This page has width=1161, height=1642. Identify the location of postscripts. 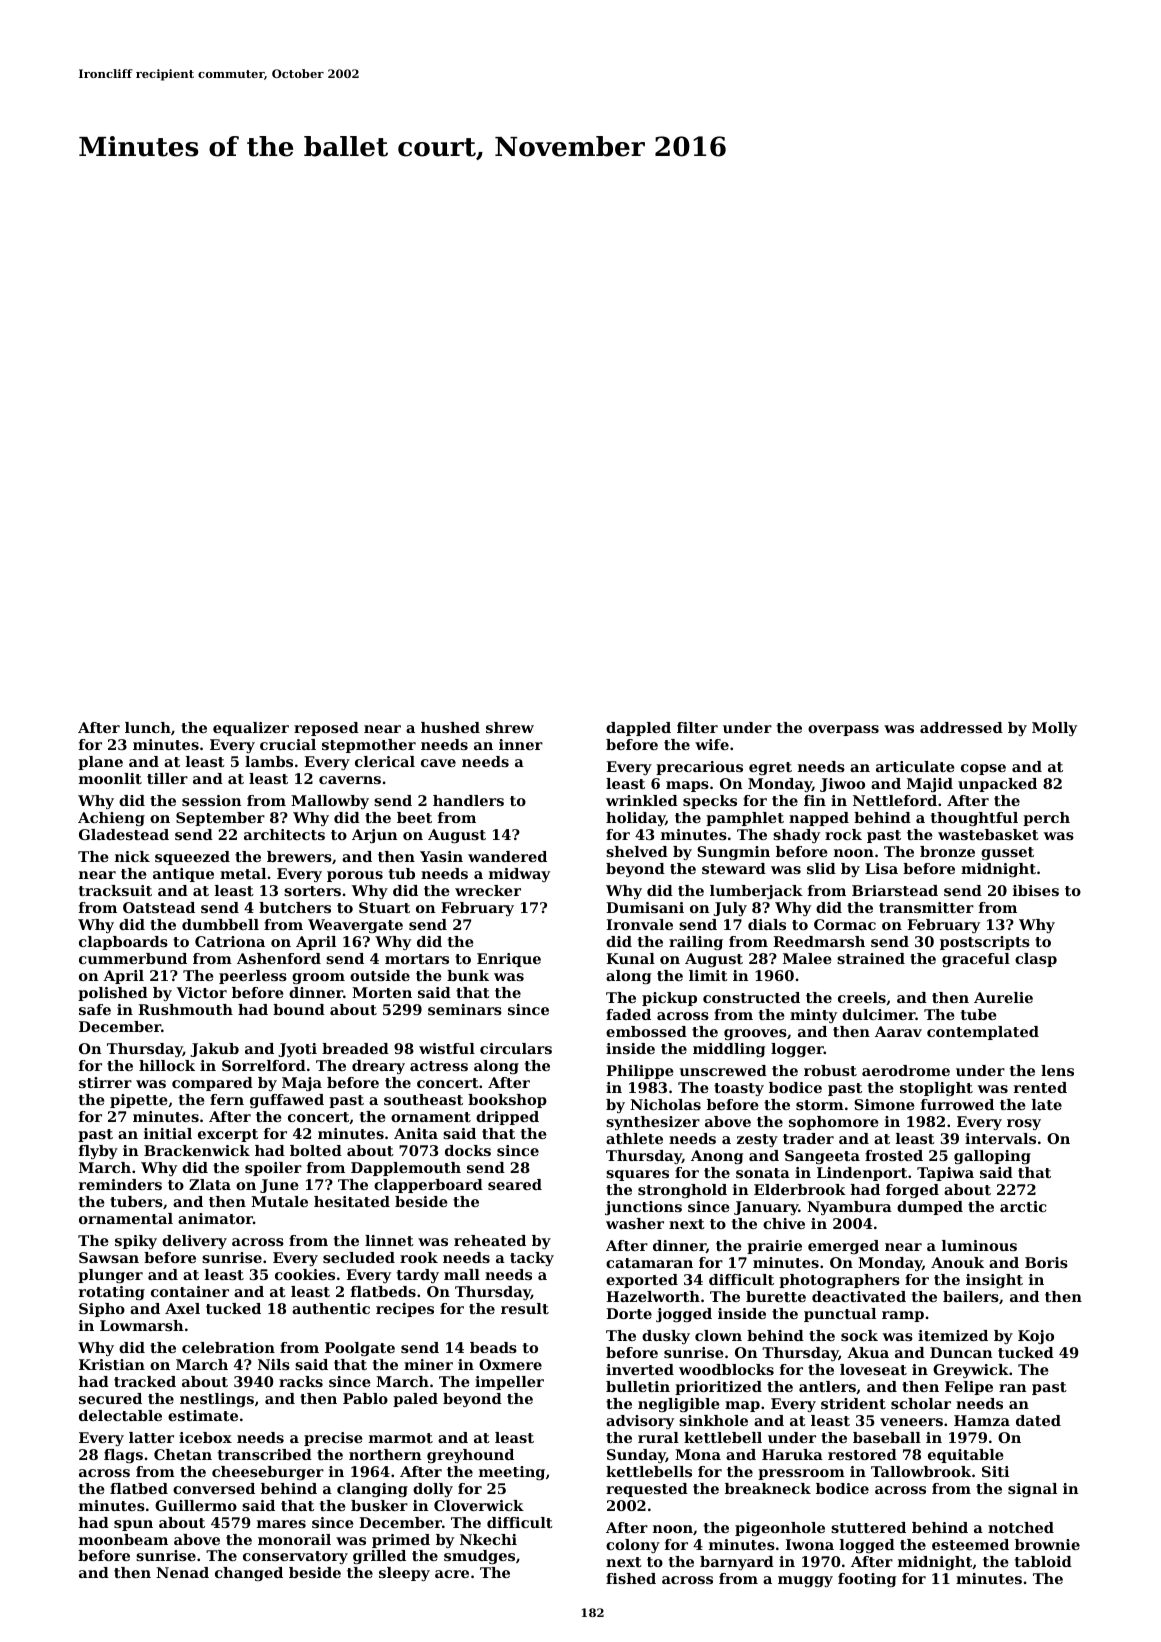
(985, 943).
